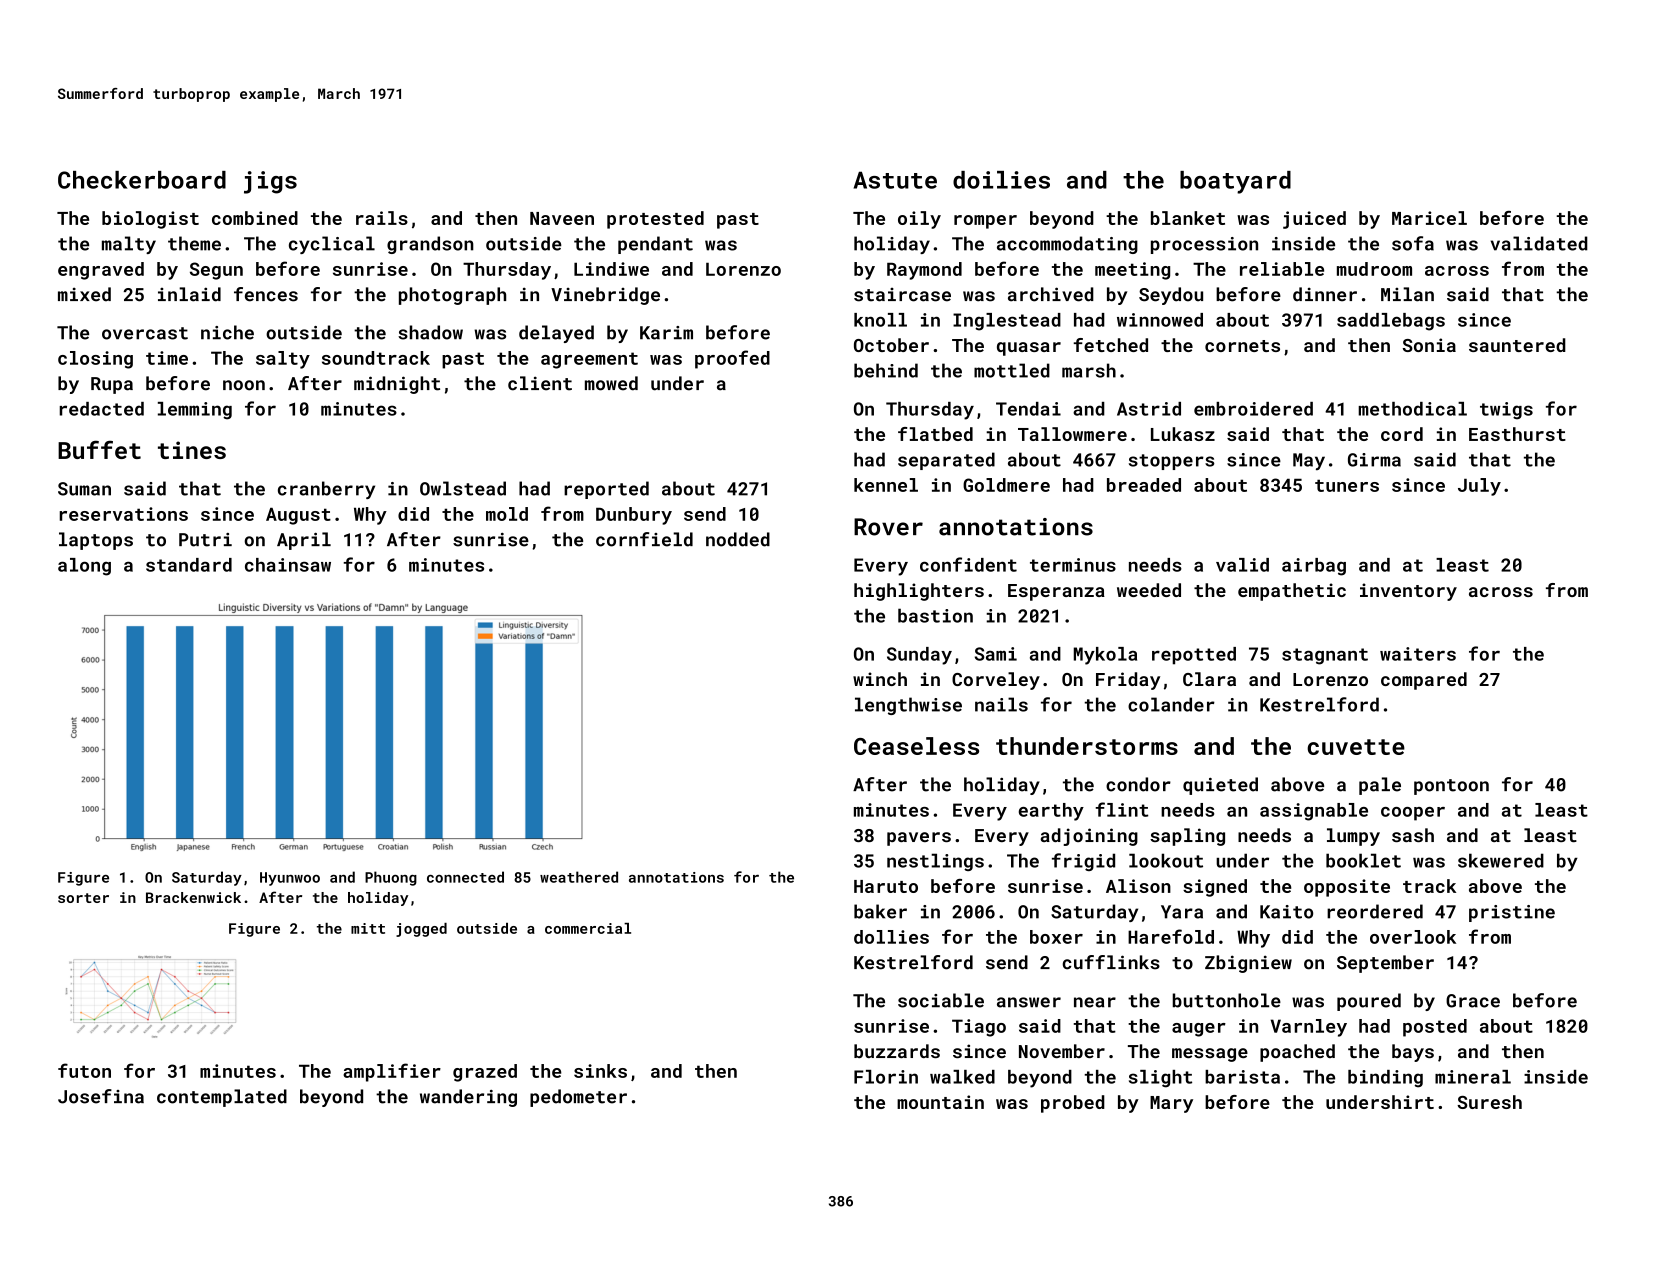 Image resolution: width=1656 pixels, height=1279 pixels. I want to click on staircase, so click(902, 295).
